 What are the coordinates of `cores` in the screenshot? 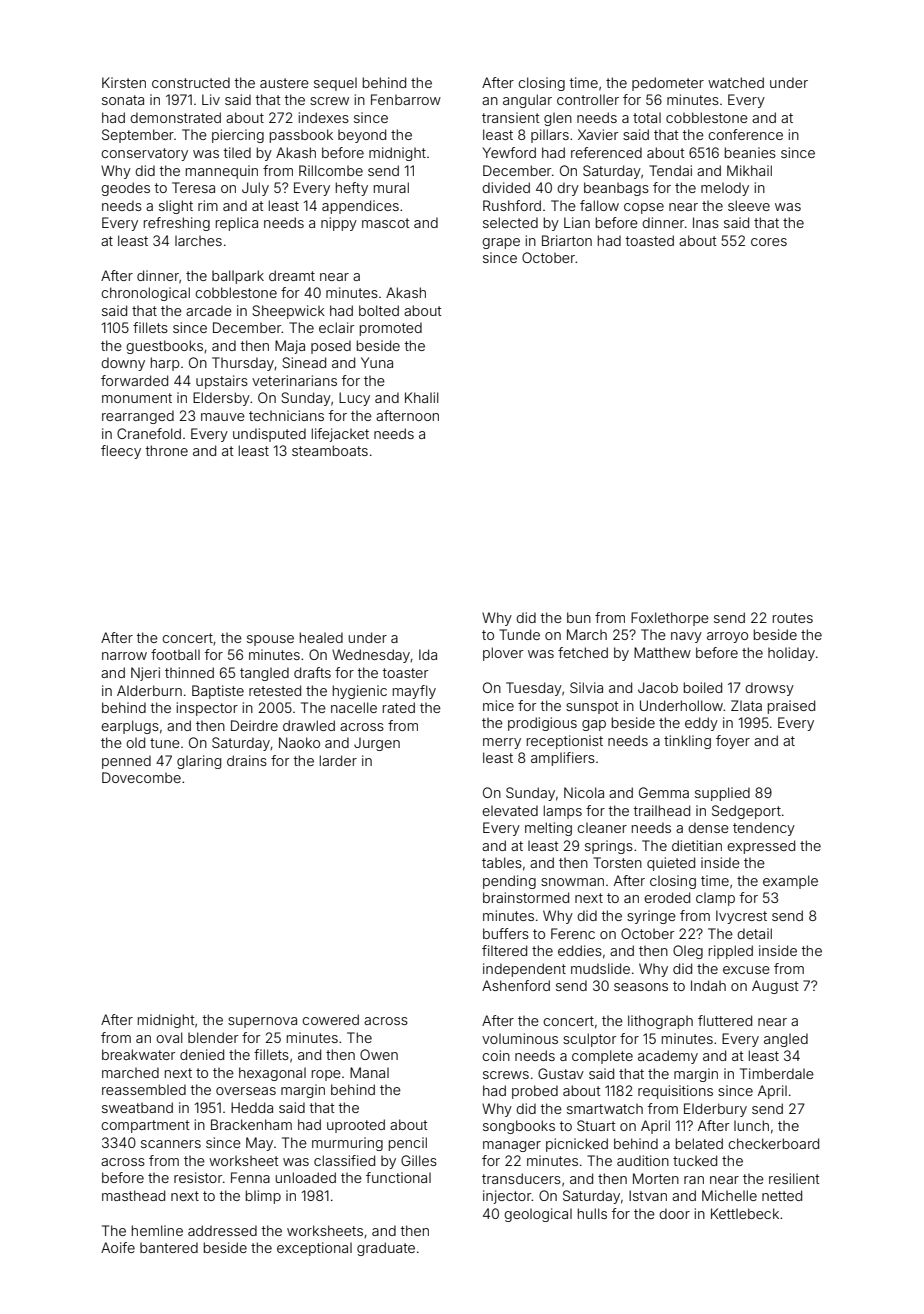 It's located at (769, 242).
